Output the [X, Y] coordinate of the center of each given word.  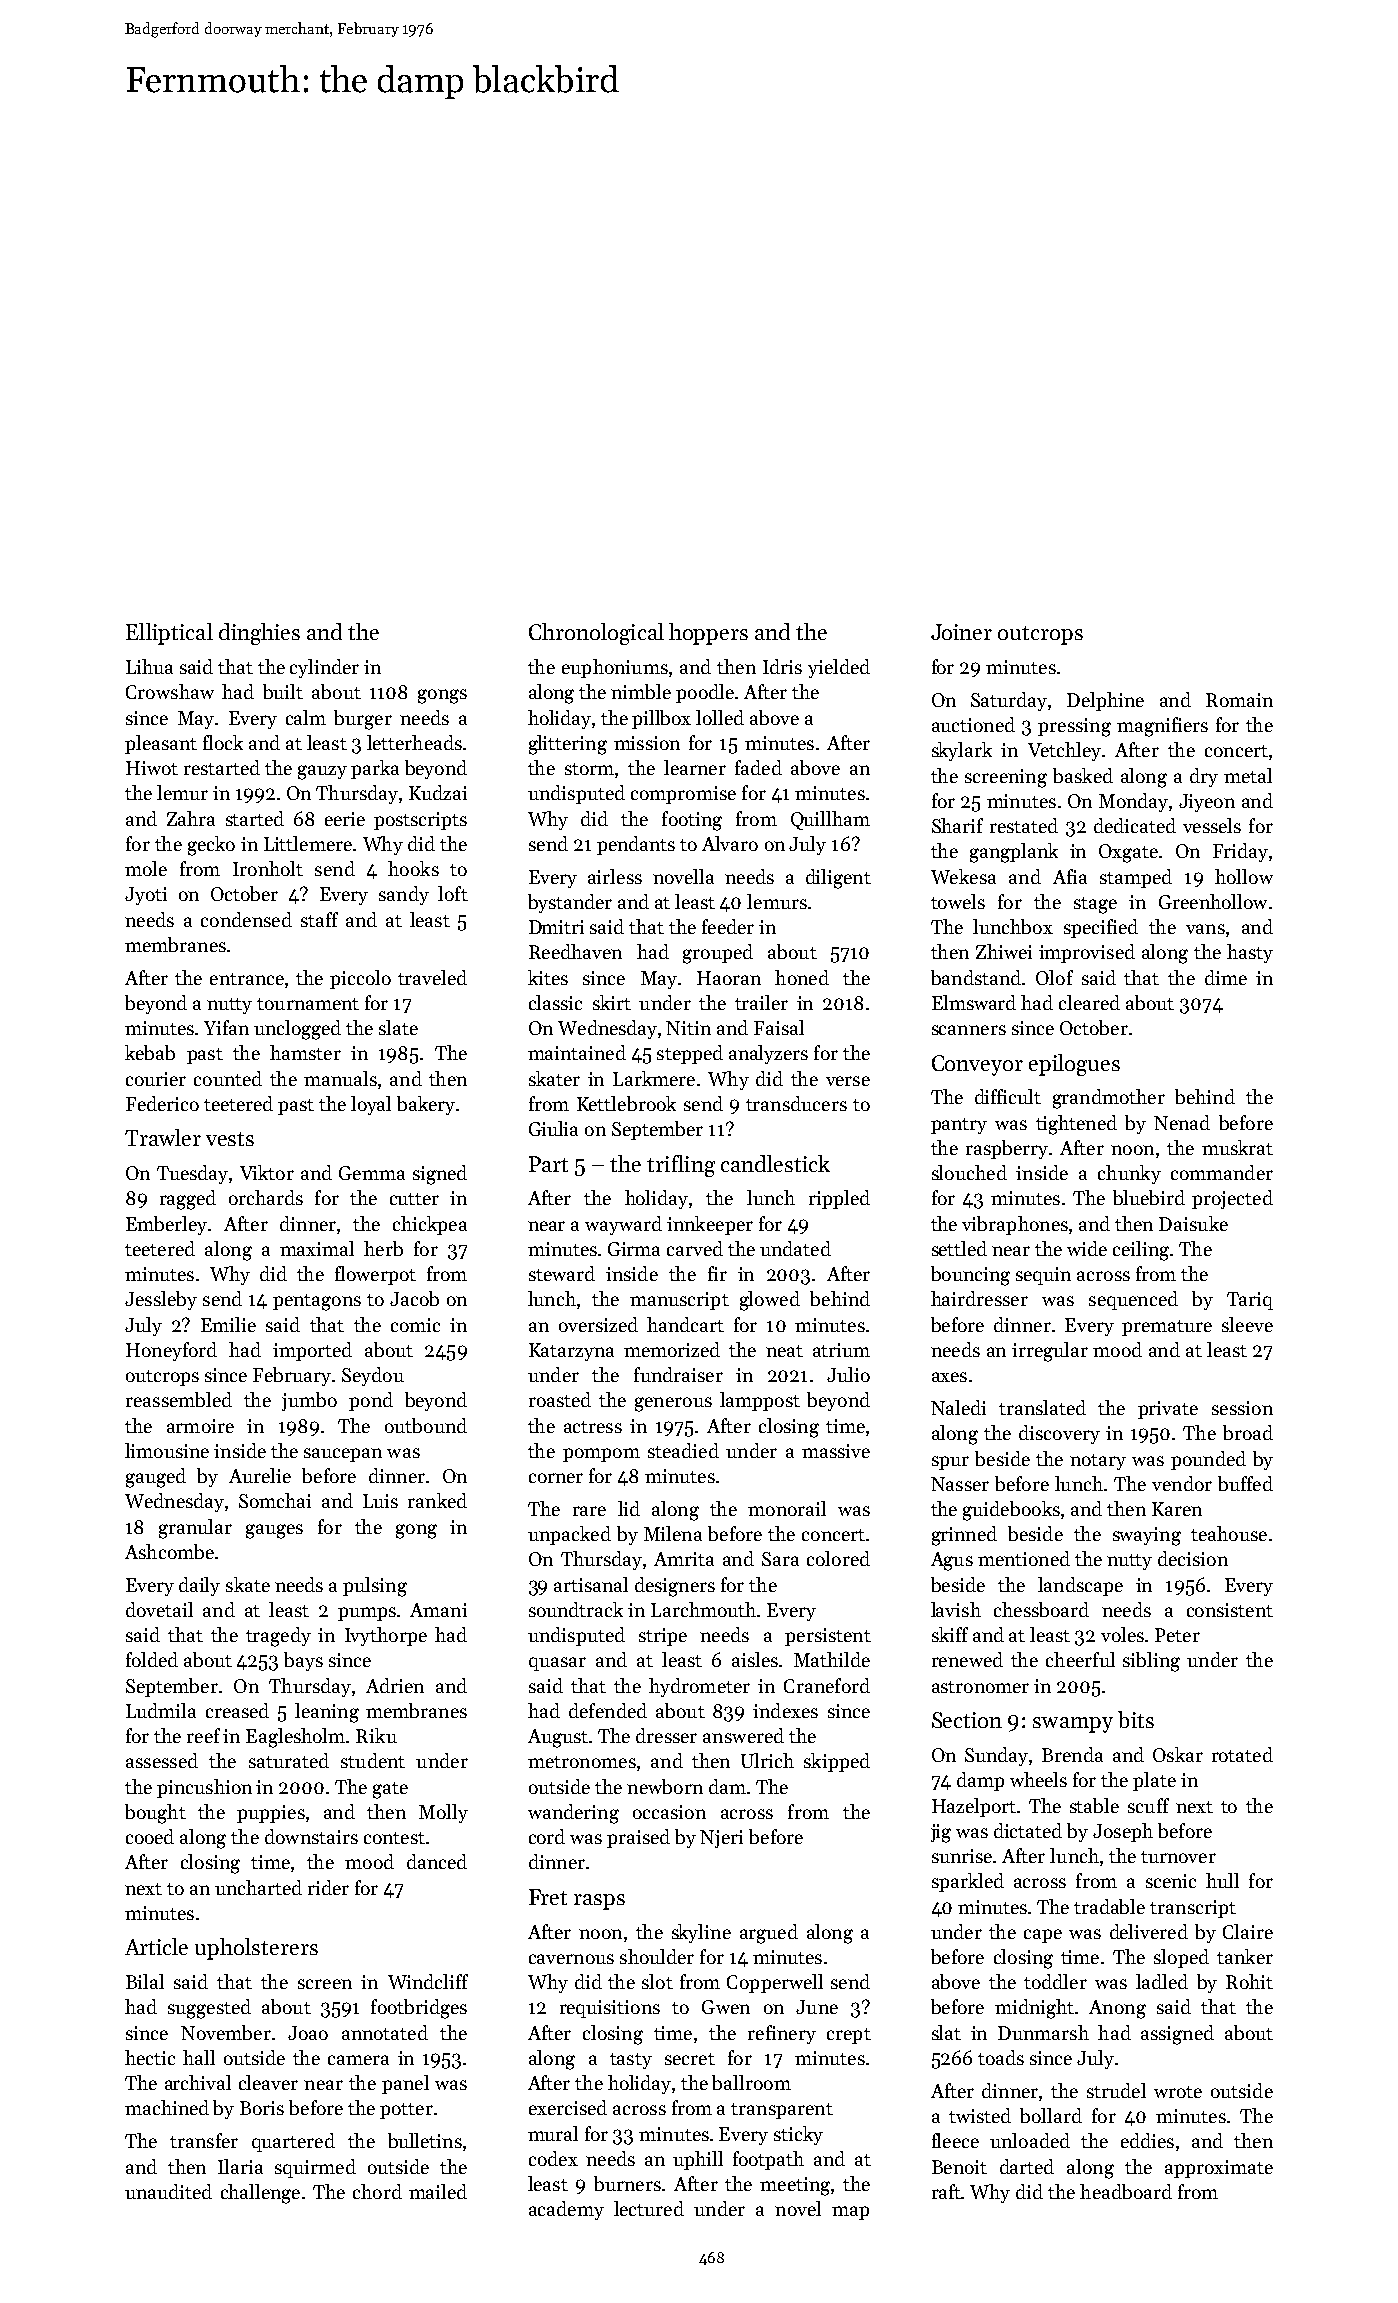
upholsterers [256, 1949]
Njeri [721, 1839]
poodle [705, 693]
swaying [1147, 1536]
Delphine [1105, 701]
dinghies [259, 634]
